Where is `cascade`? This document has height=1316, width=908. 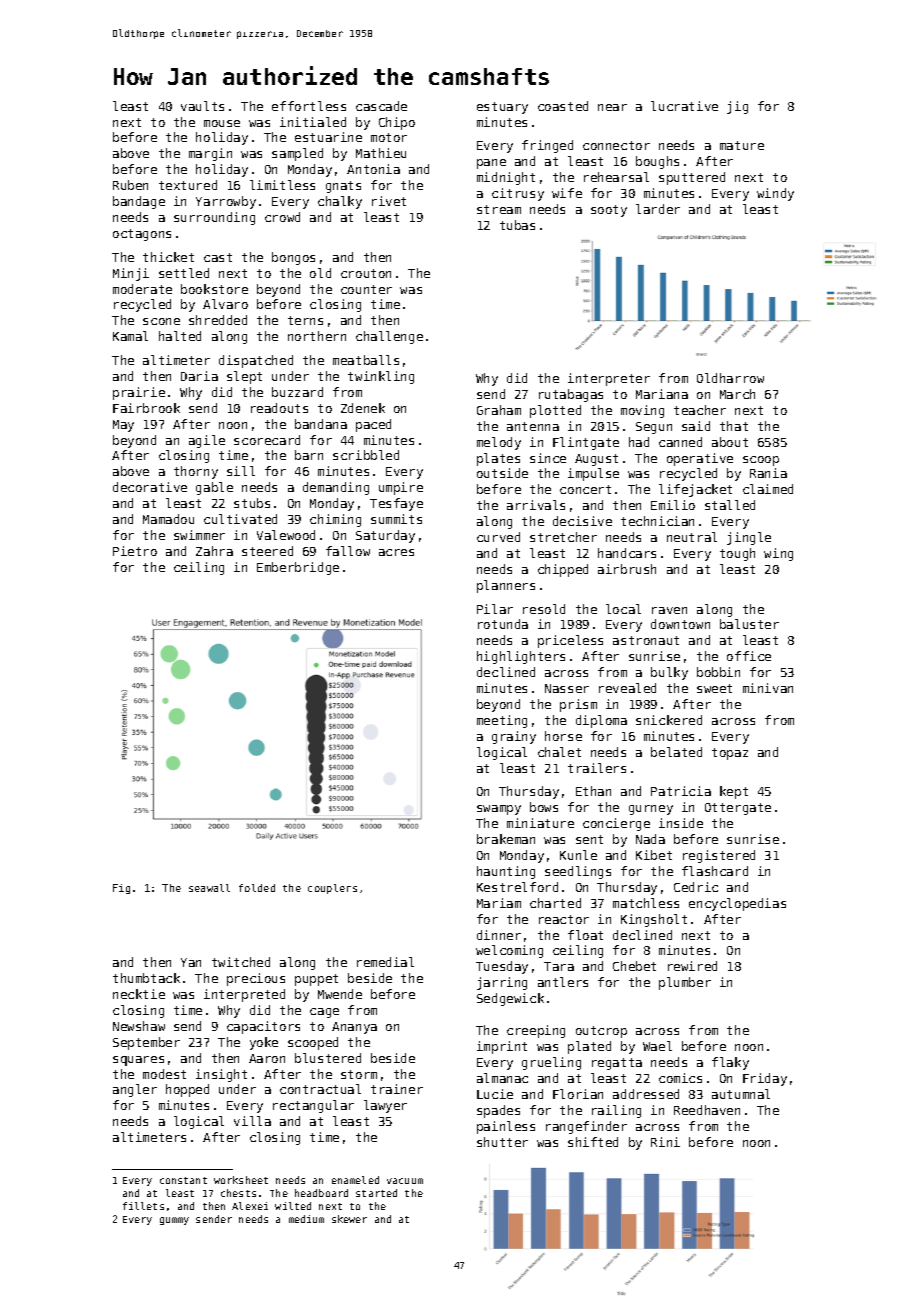 cascade is located at coordinates (381, 106).
